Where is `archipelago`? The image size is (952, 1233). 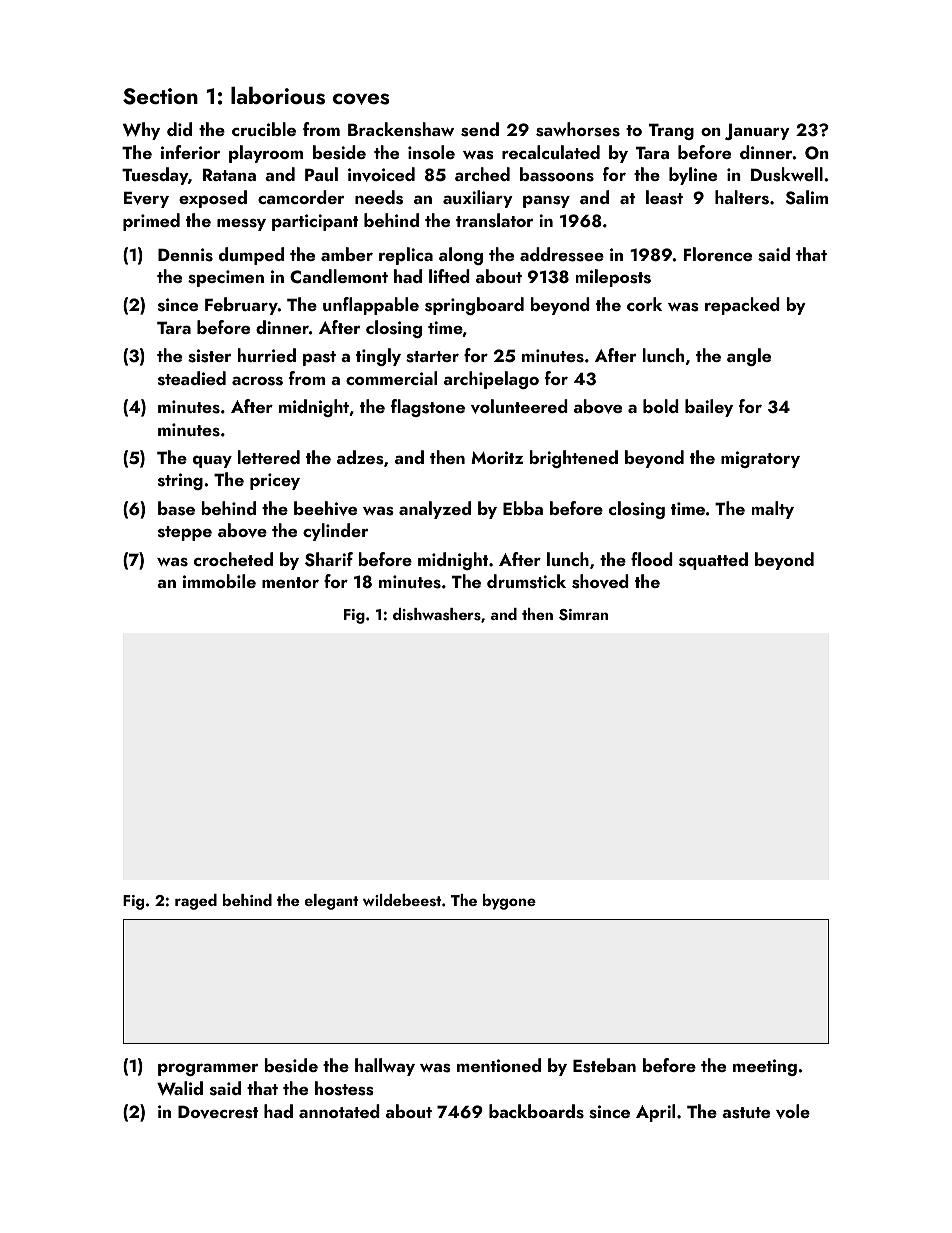
archipelago is located at coordinates (491, 380).
